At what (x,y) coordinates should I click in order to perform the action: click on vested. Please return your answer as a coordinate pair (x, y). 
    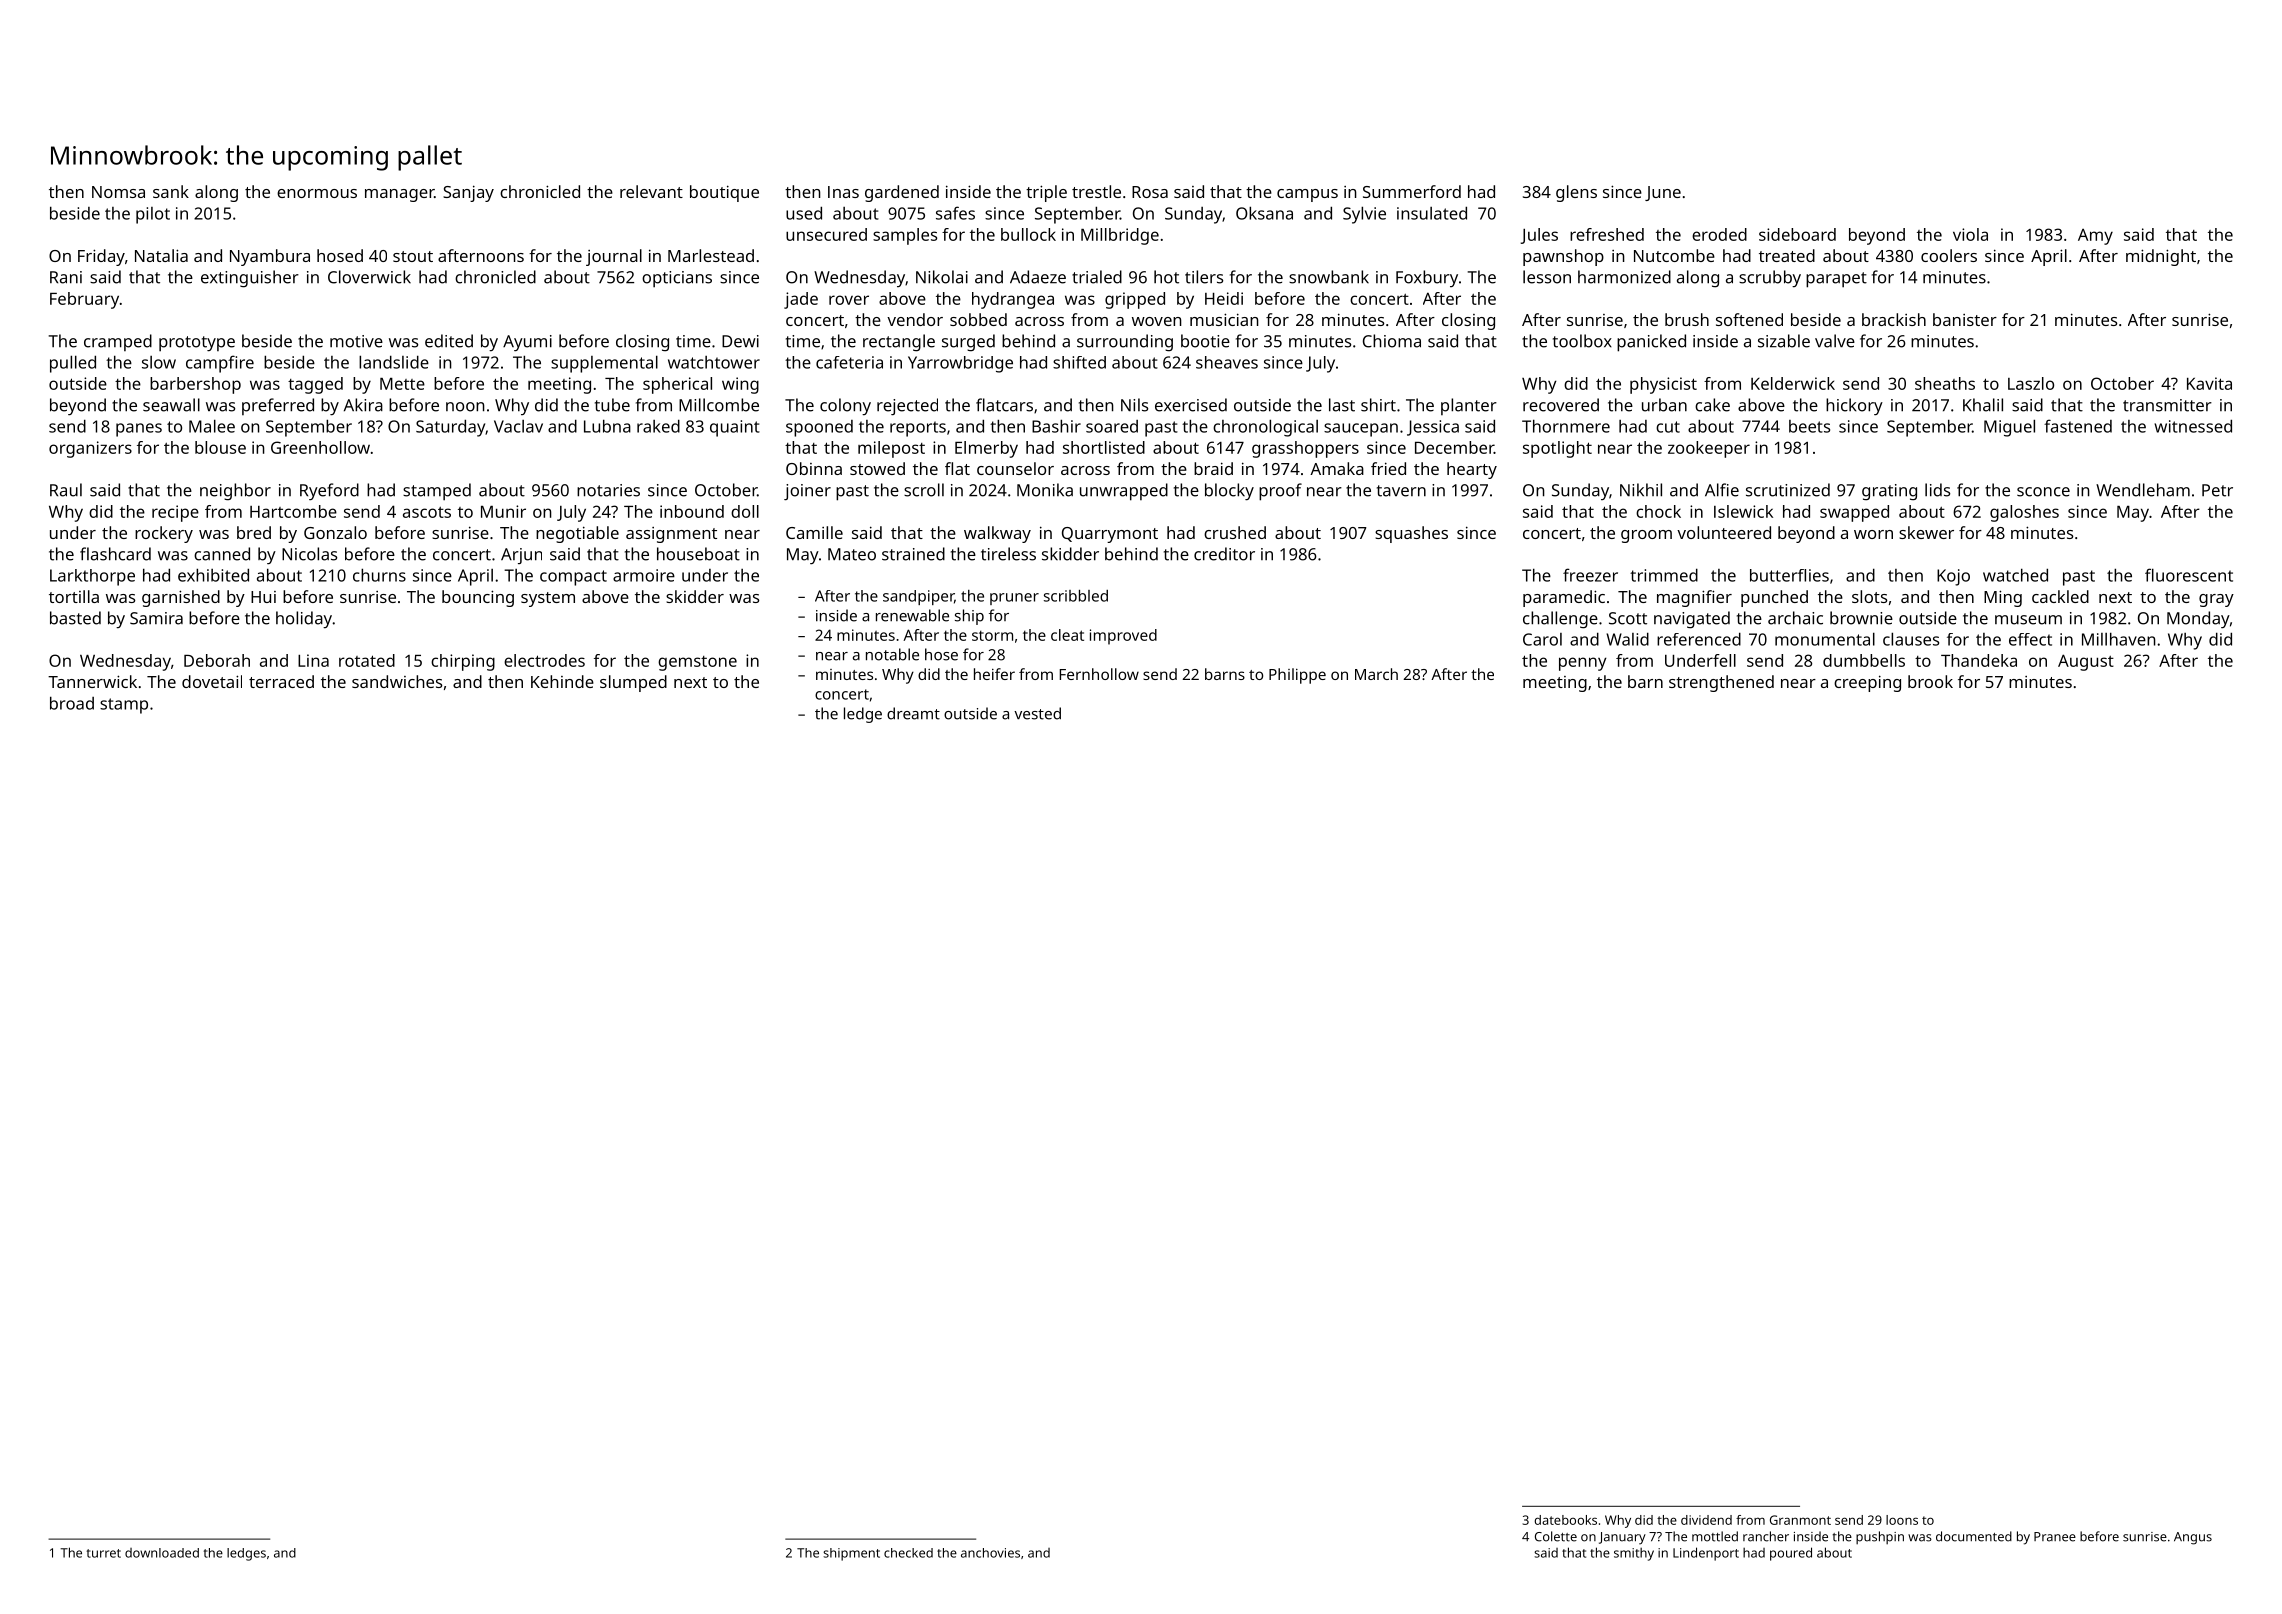
    Looking at the image, I should click on (1037, 713).
